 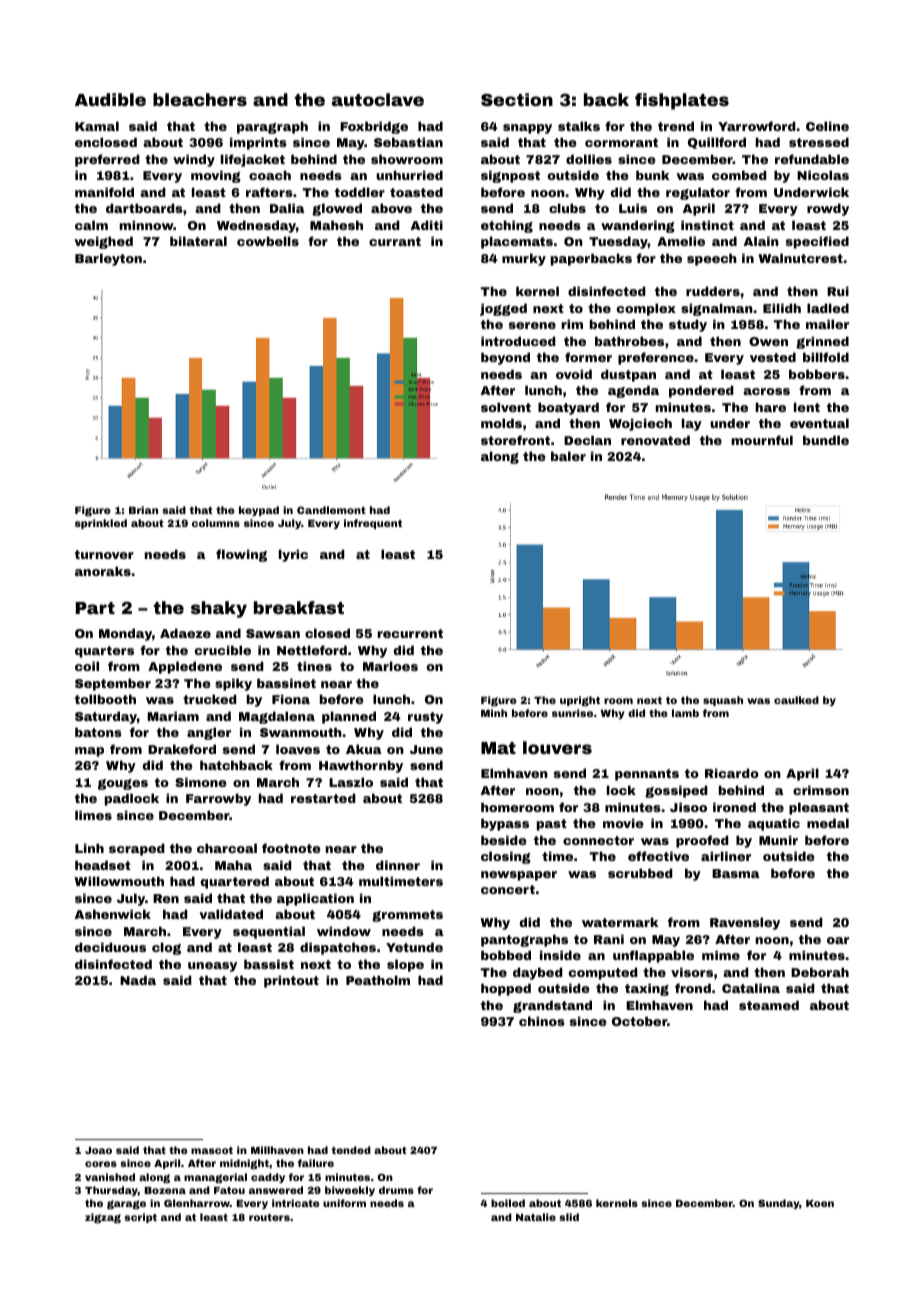 What do you see at coordinates (536, 1217) in the screenshot?
I see `Natalie` at bounding box center [536, 1217].
